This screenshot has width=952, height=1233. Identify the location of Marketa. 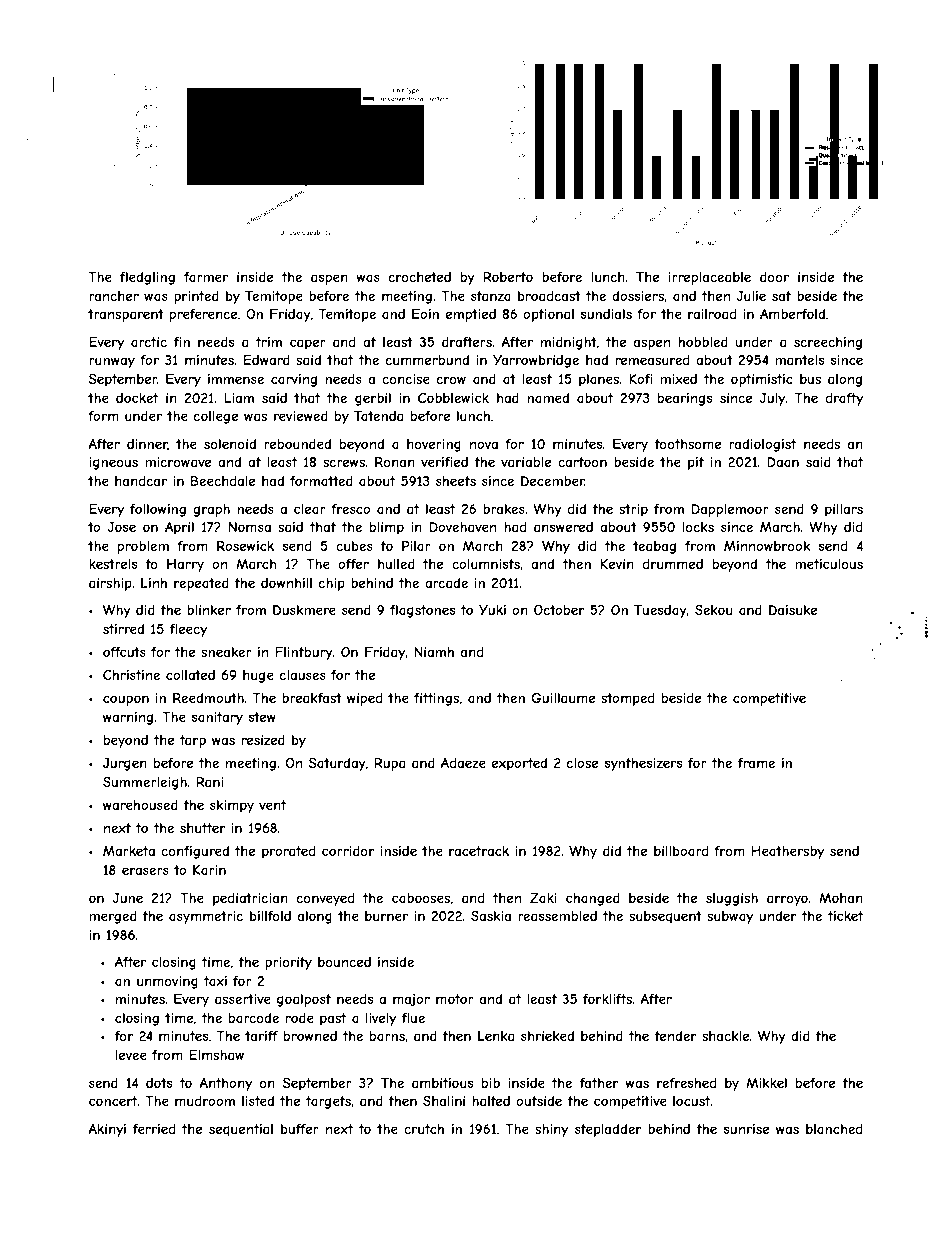
(129, 851).
